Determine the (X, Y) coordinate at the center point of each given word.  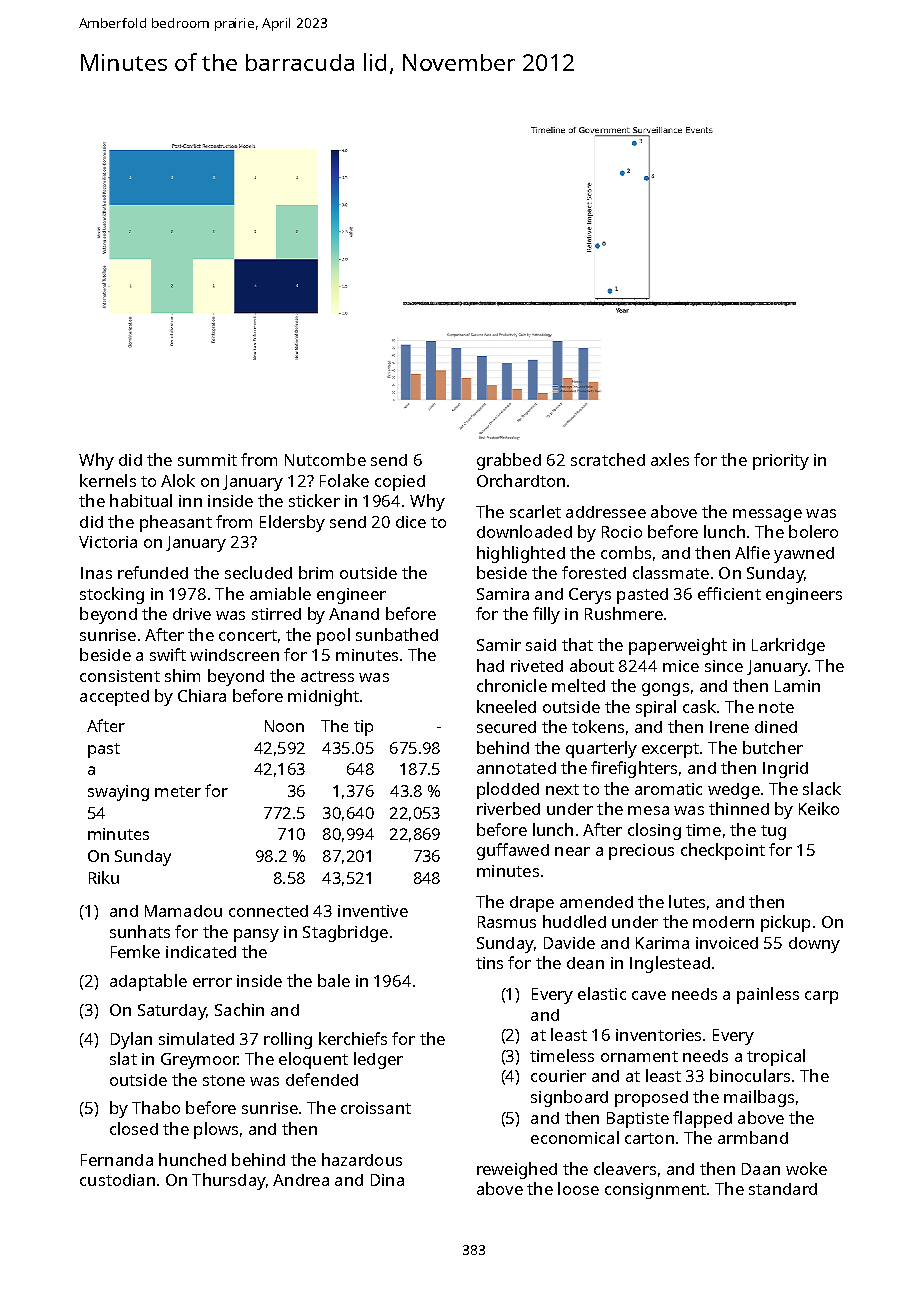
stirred (276, 614)
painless (768, 995)
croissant (376, 1108)
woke (806, 1168)
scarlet (535, 511)
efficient (729, 593)
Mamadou (183, 911)
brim (316, 572)
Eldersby (292, 523)
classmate (671, 572)
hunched (192, 1159)
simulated (196, 1038)
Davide (569, 943)
